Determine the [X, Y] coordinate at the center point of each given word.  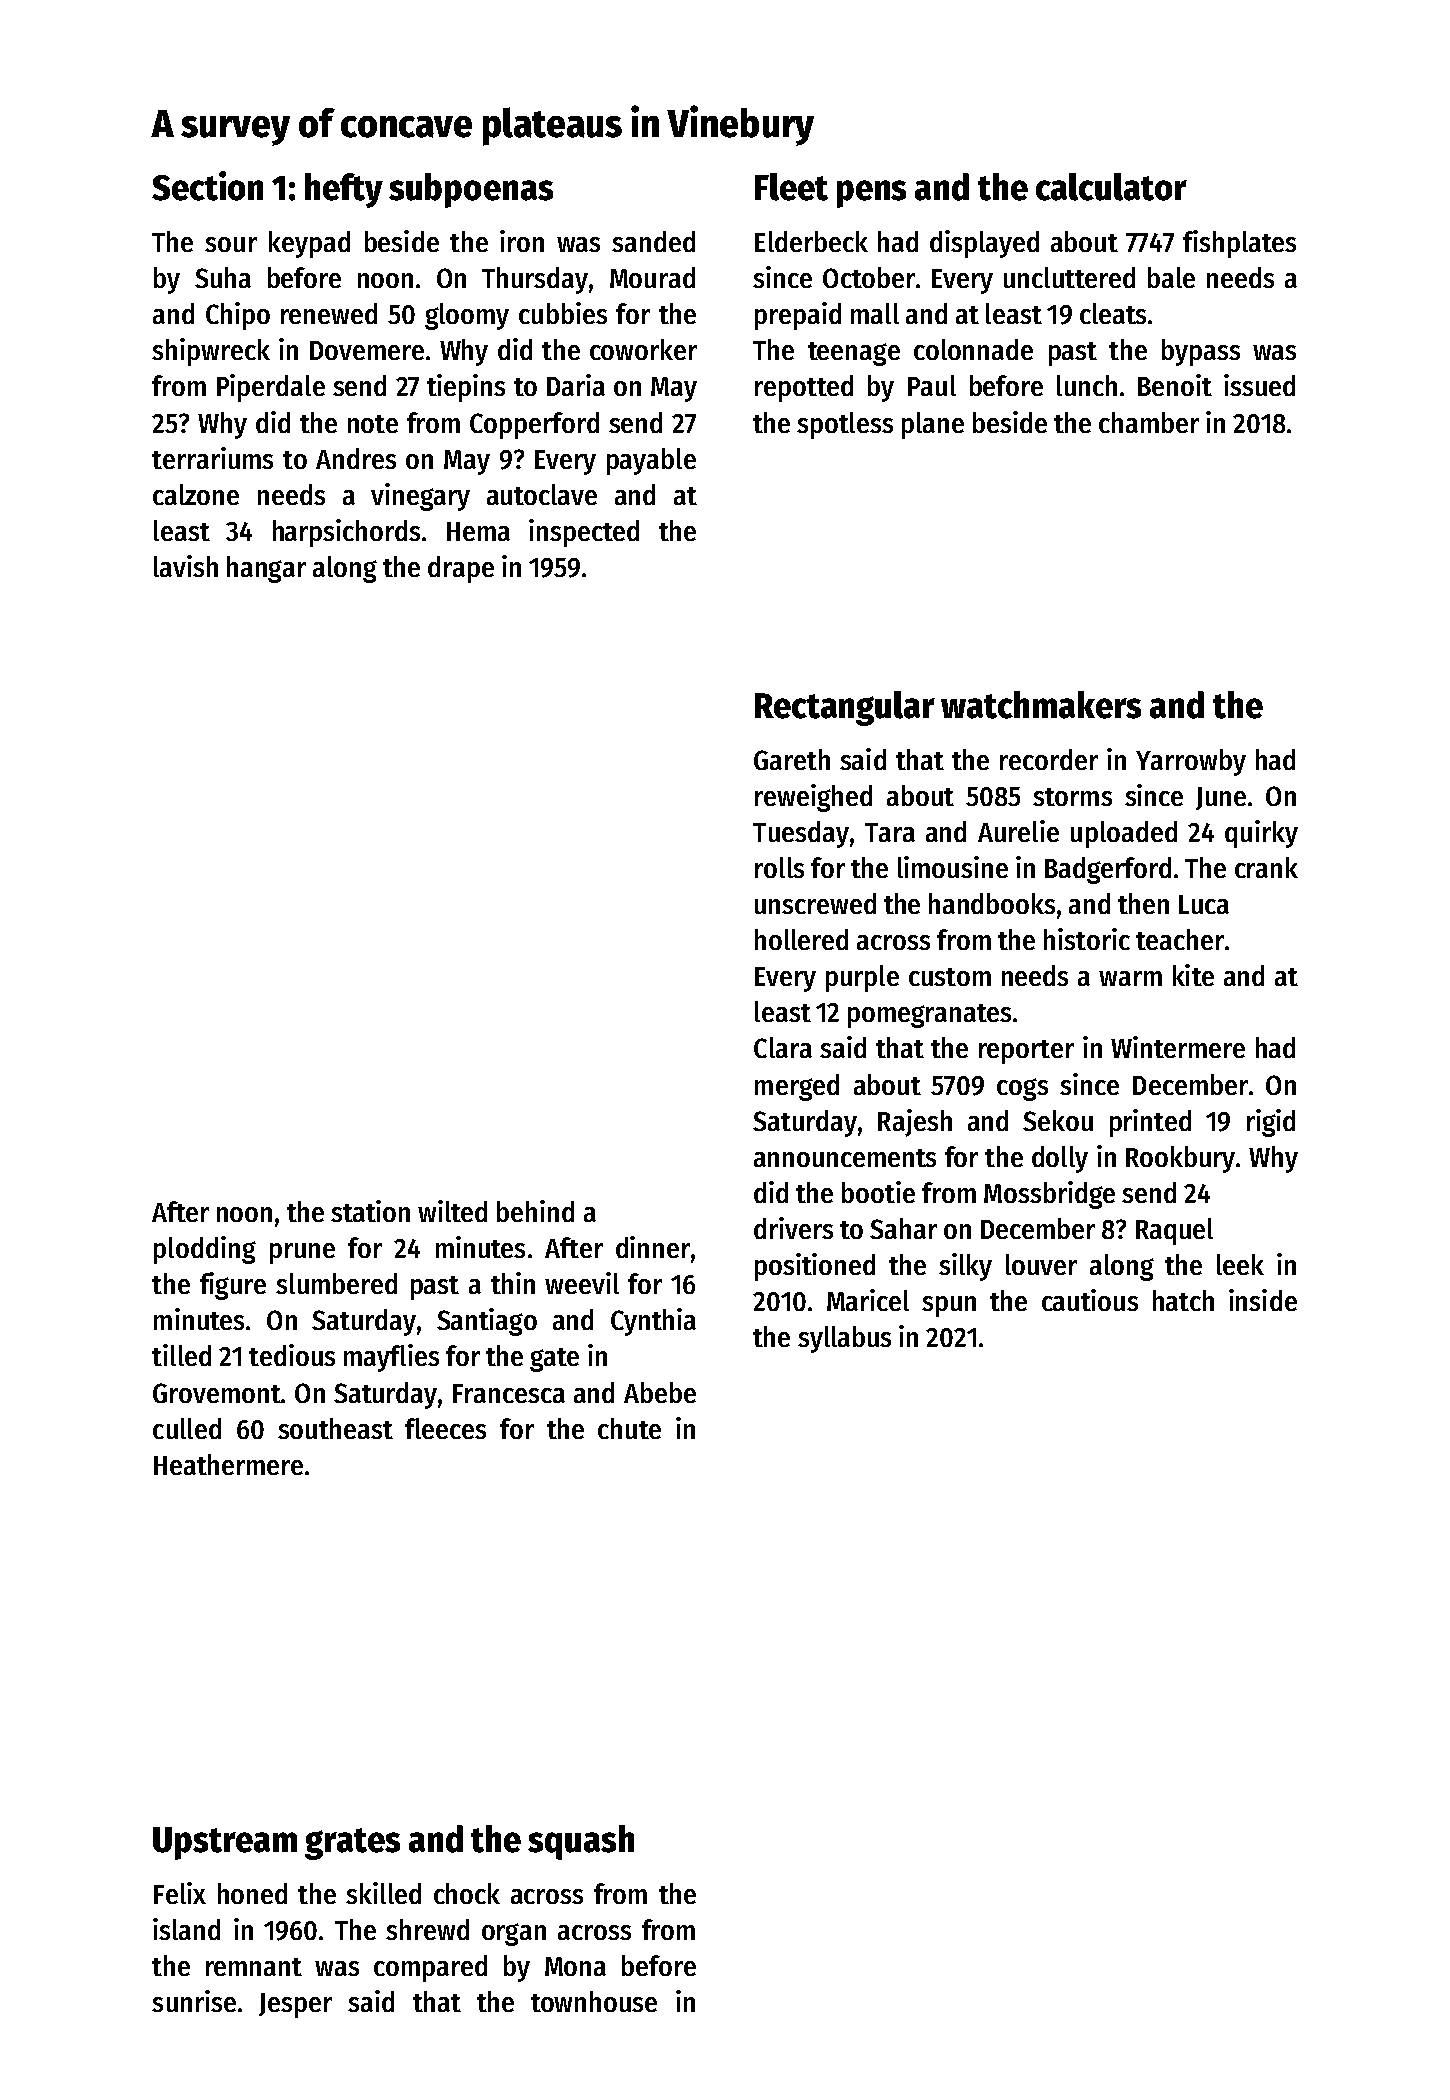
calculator [1111, 187]
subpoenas [471, 190]
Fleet [791, 187]
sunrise [194, 2001]
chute [629, 1428]
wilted [452, 1211]
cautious [1090, 1300]
